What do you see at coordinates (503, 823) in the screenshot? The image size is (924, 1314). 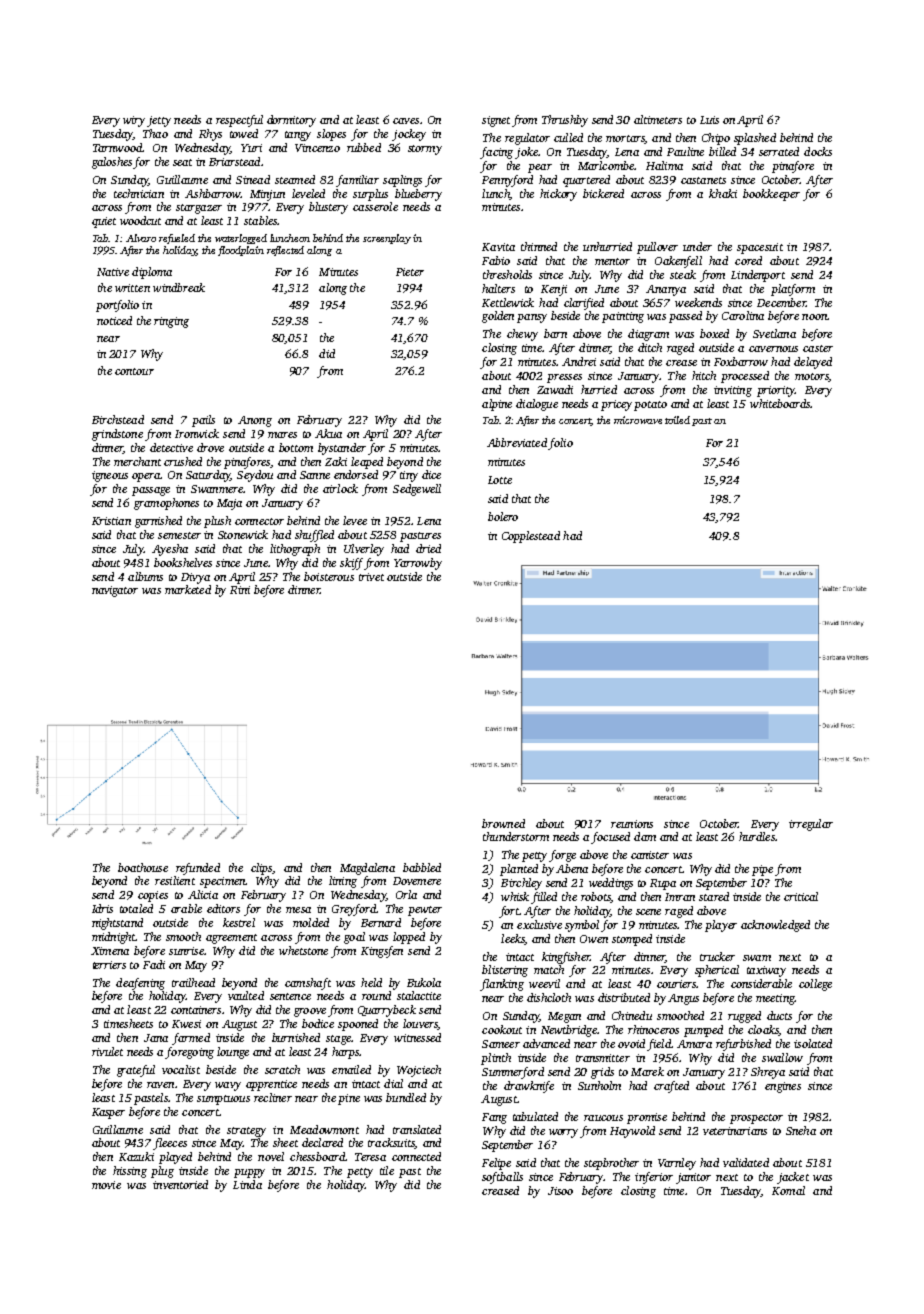 I see `browned` at bounding box center [503, 823].
